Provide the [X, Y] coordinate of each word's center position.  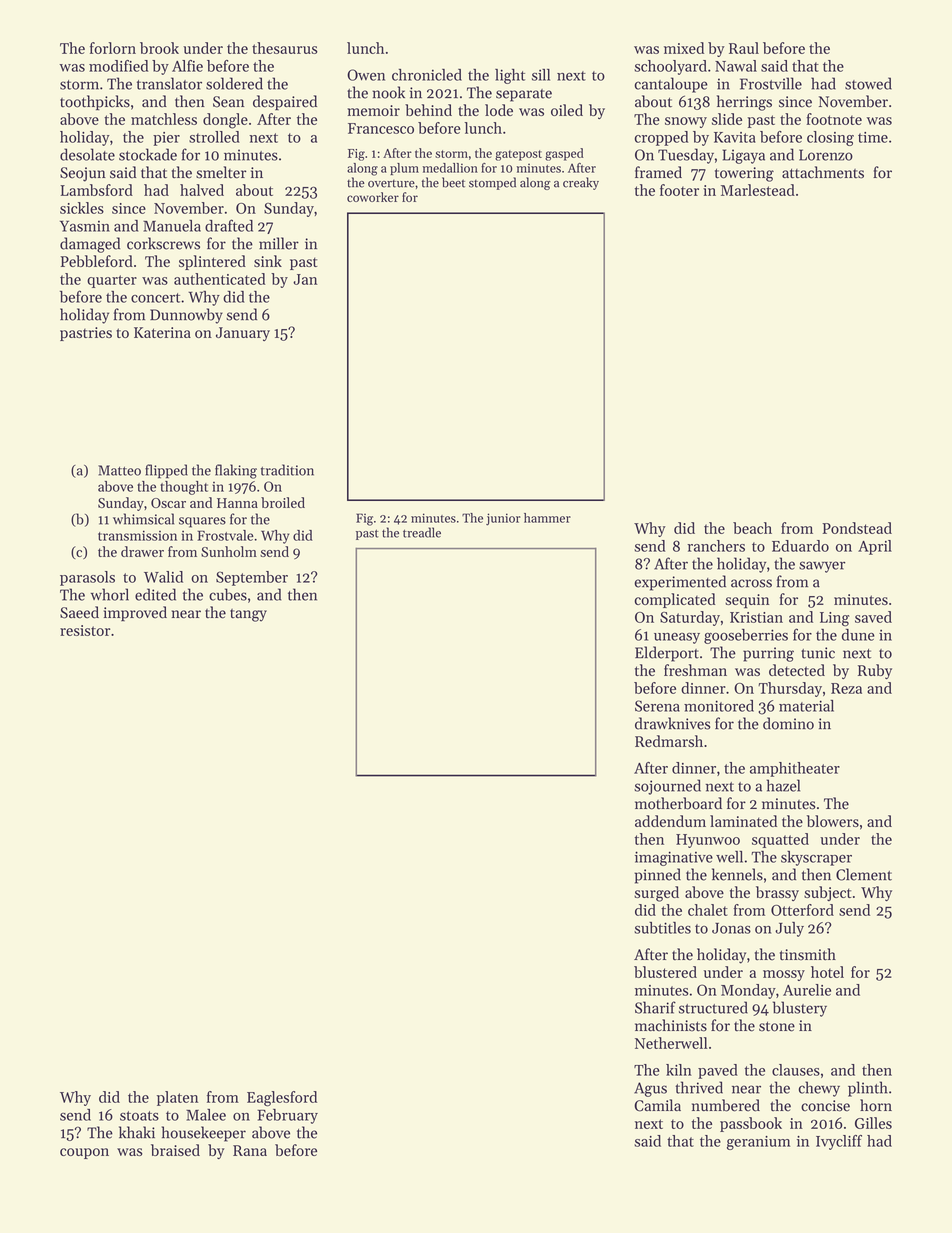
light [510, 76]
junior [503, 519]
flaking [236, 471]
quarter [112, 281]
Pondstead [857, 528]
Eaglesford [282, 1099]
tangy [248, 615]
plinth [868, 1089]
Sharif [655, 1007]
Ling [835, 619]
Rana [250, 1150]
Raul [744, 48]
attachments [823, 172]
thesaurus [285, 48]
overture [391, 184]
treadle [422, 532]
